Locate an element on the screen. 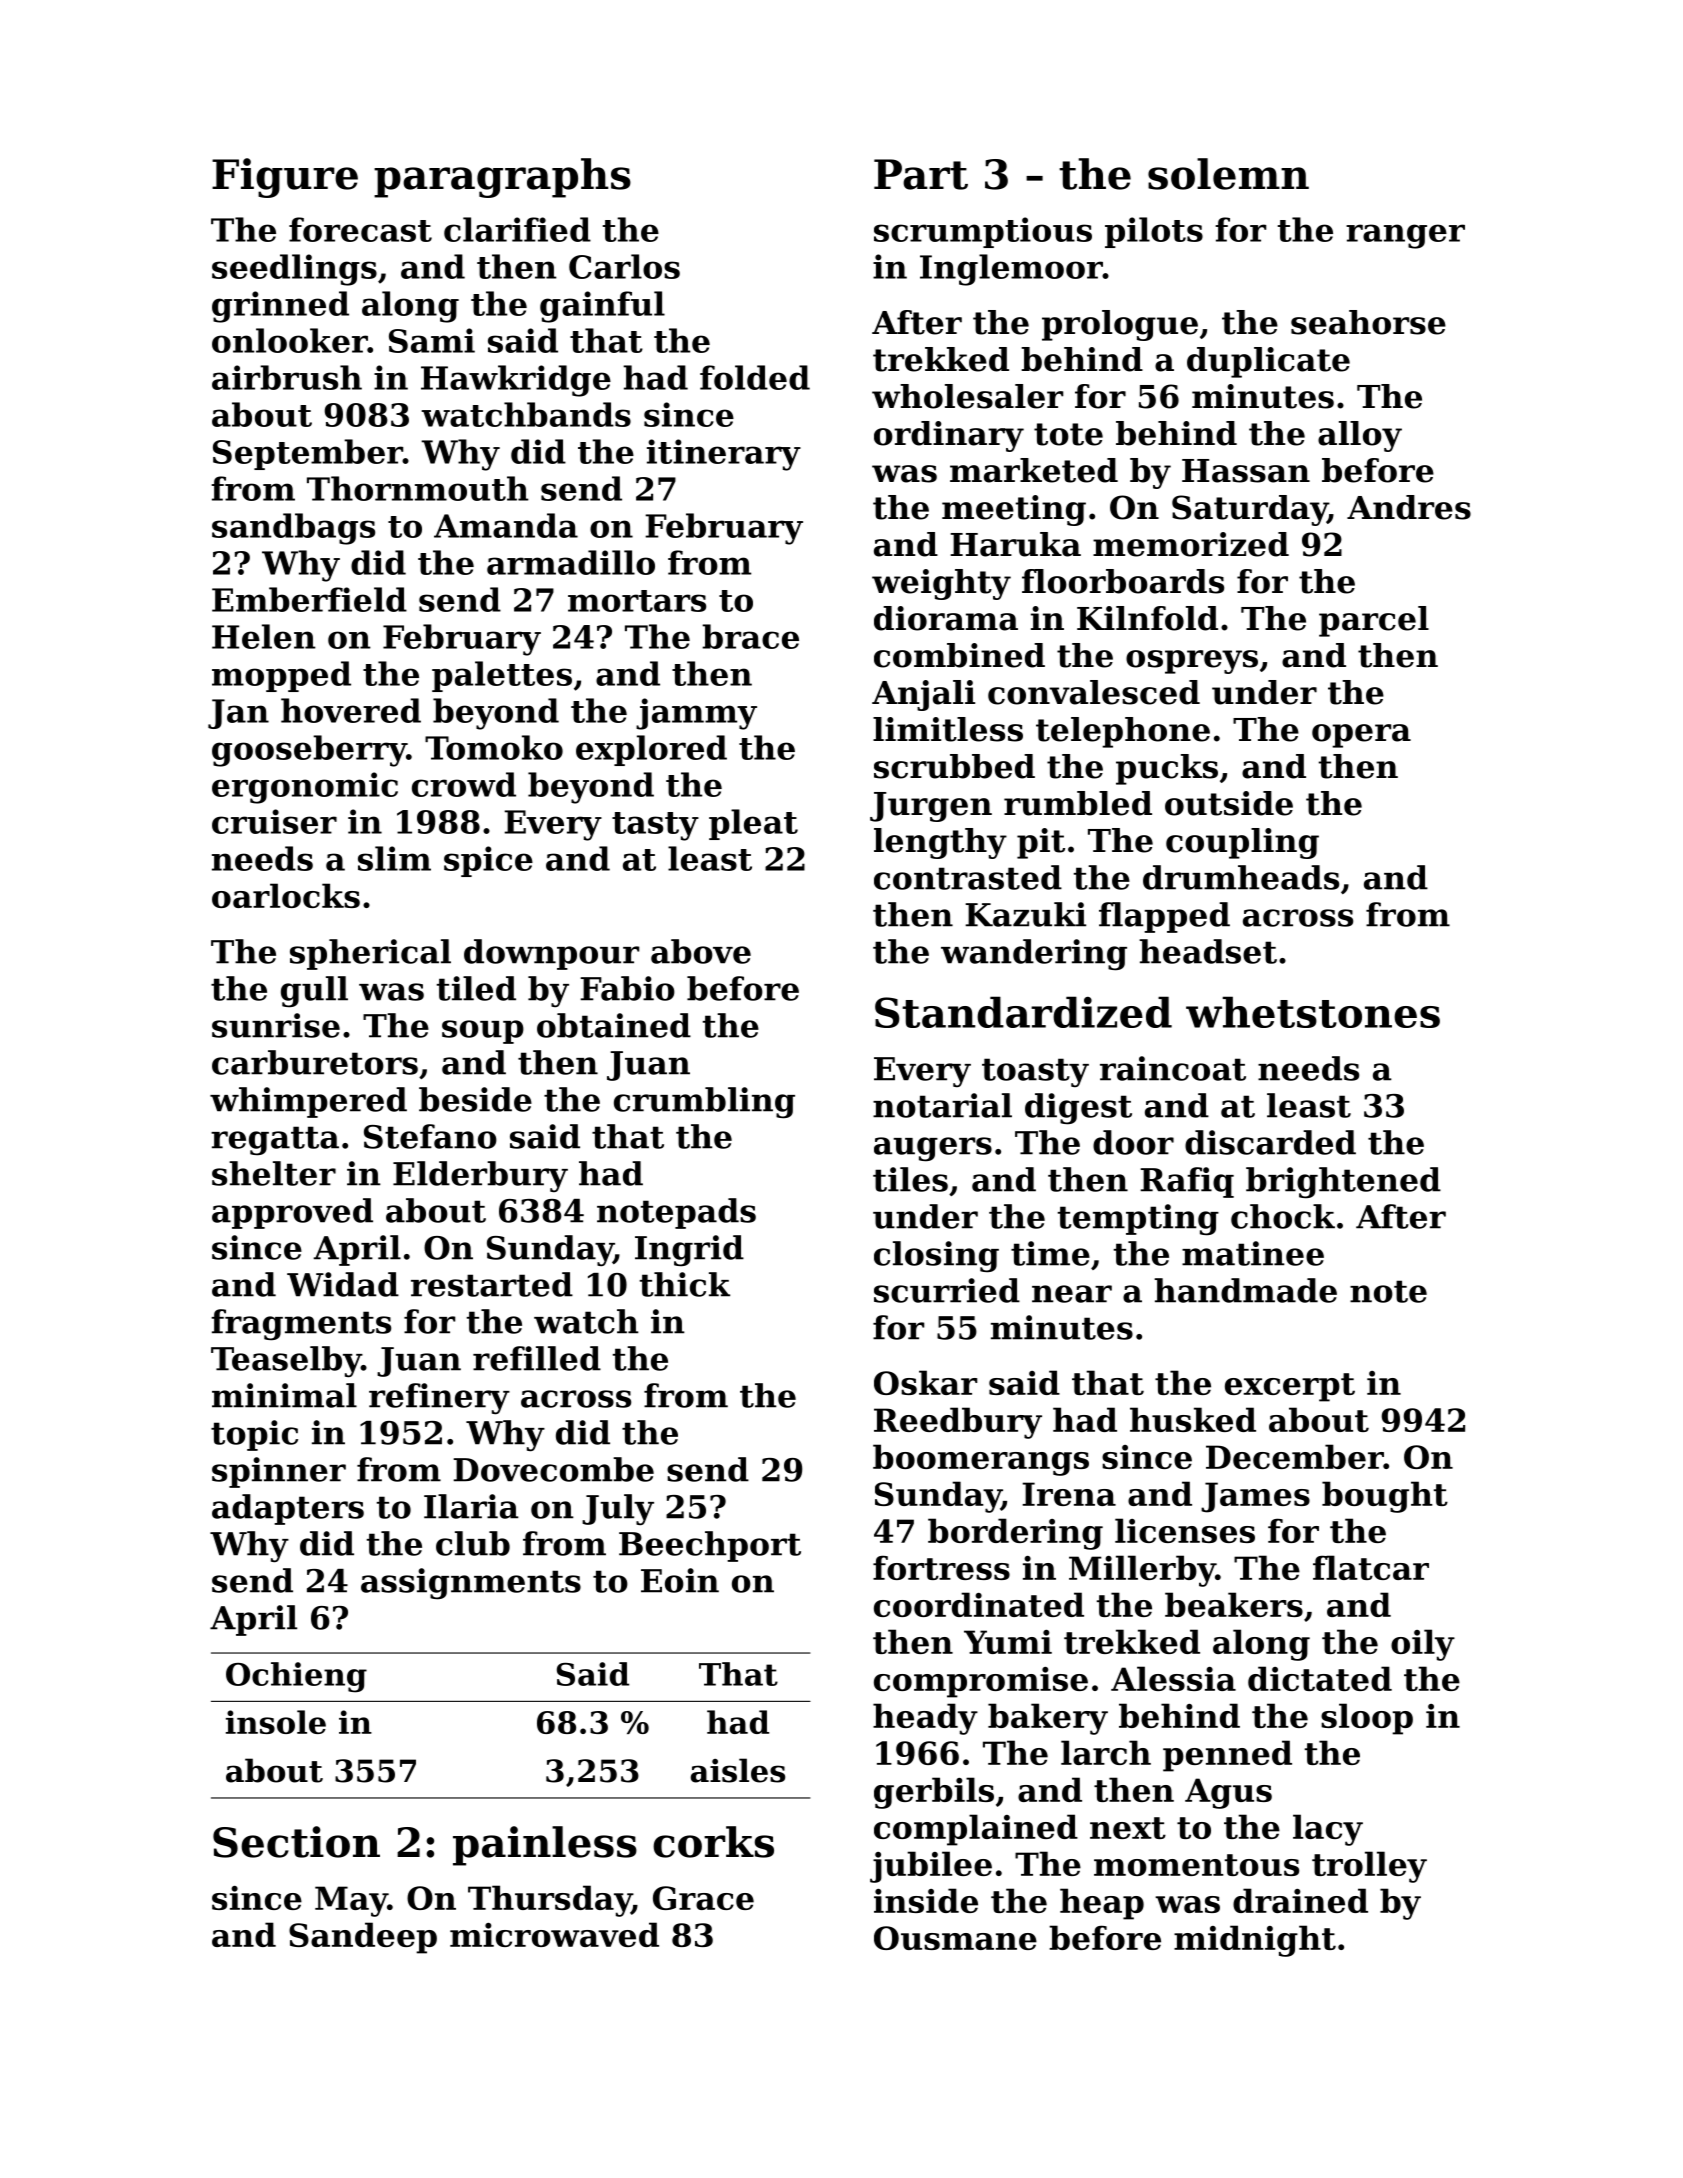 This screenshot has height=2178, width=1683. topic is located at coordinates (254, 1435).
